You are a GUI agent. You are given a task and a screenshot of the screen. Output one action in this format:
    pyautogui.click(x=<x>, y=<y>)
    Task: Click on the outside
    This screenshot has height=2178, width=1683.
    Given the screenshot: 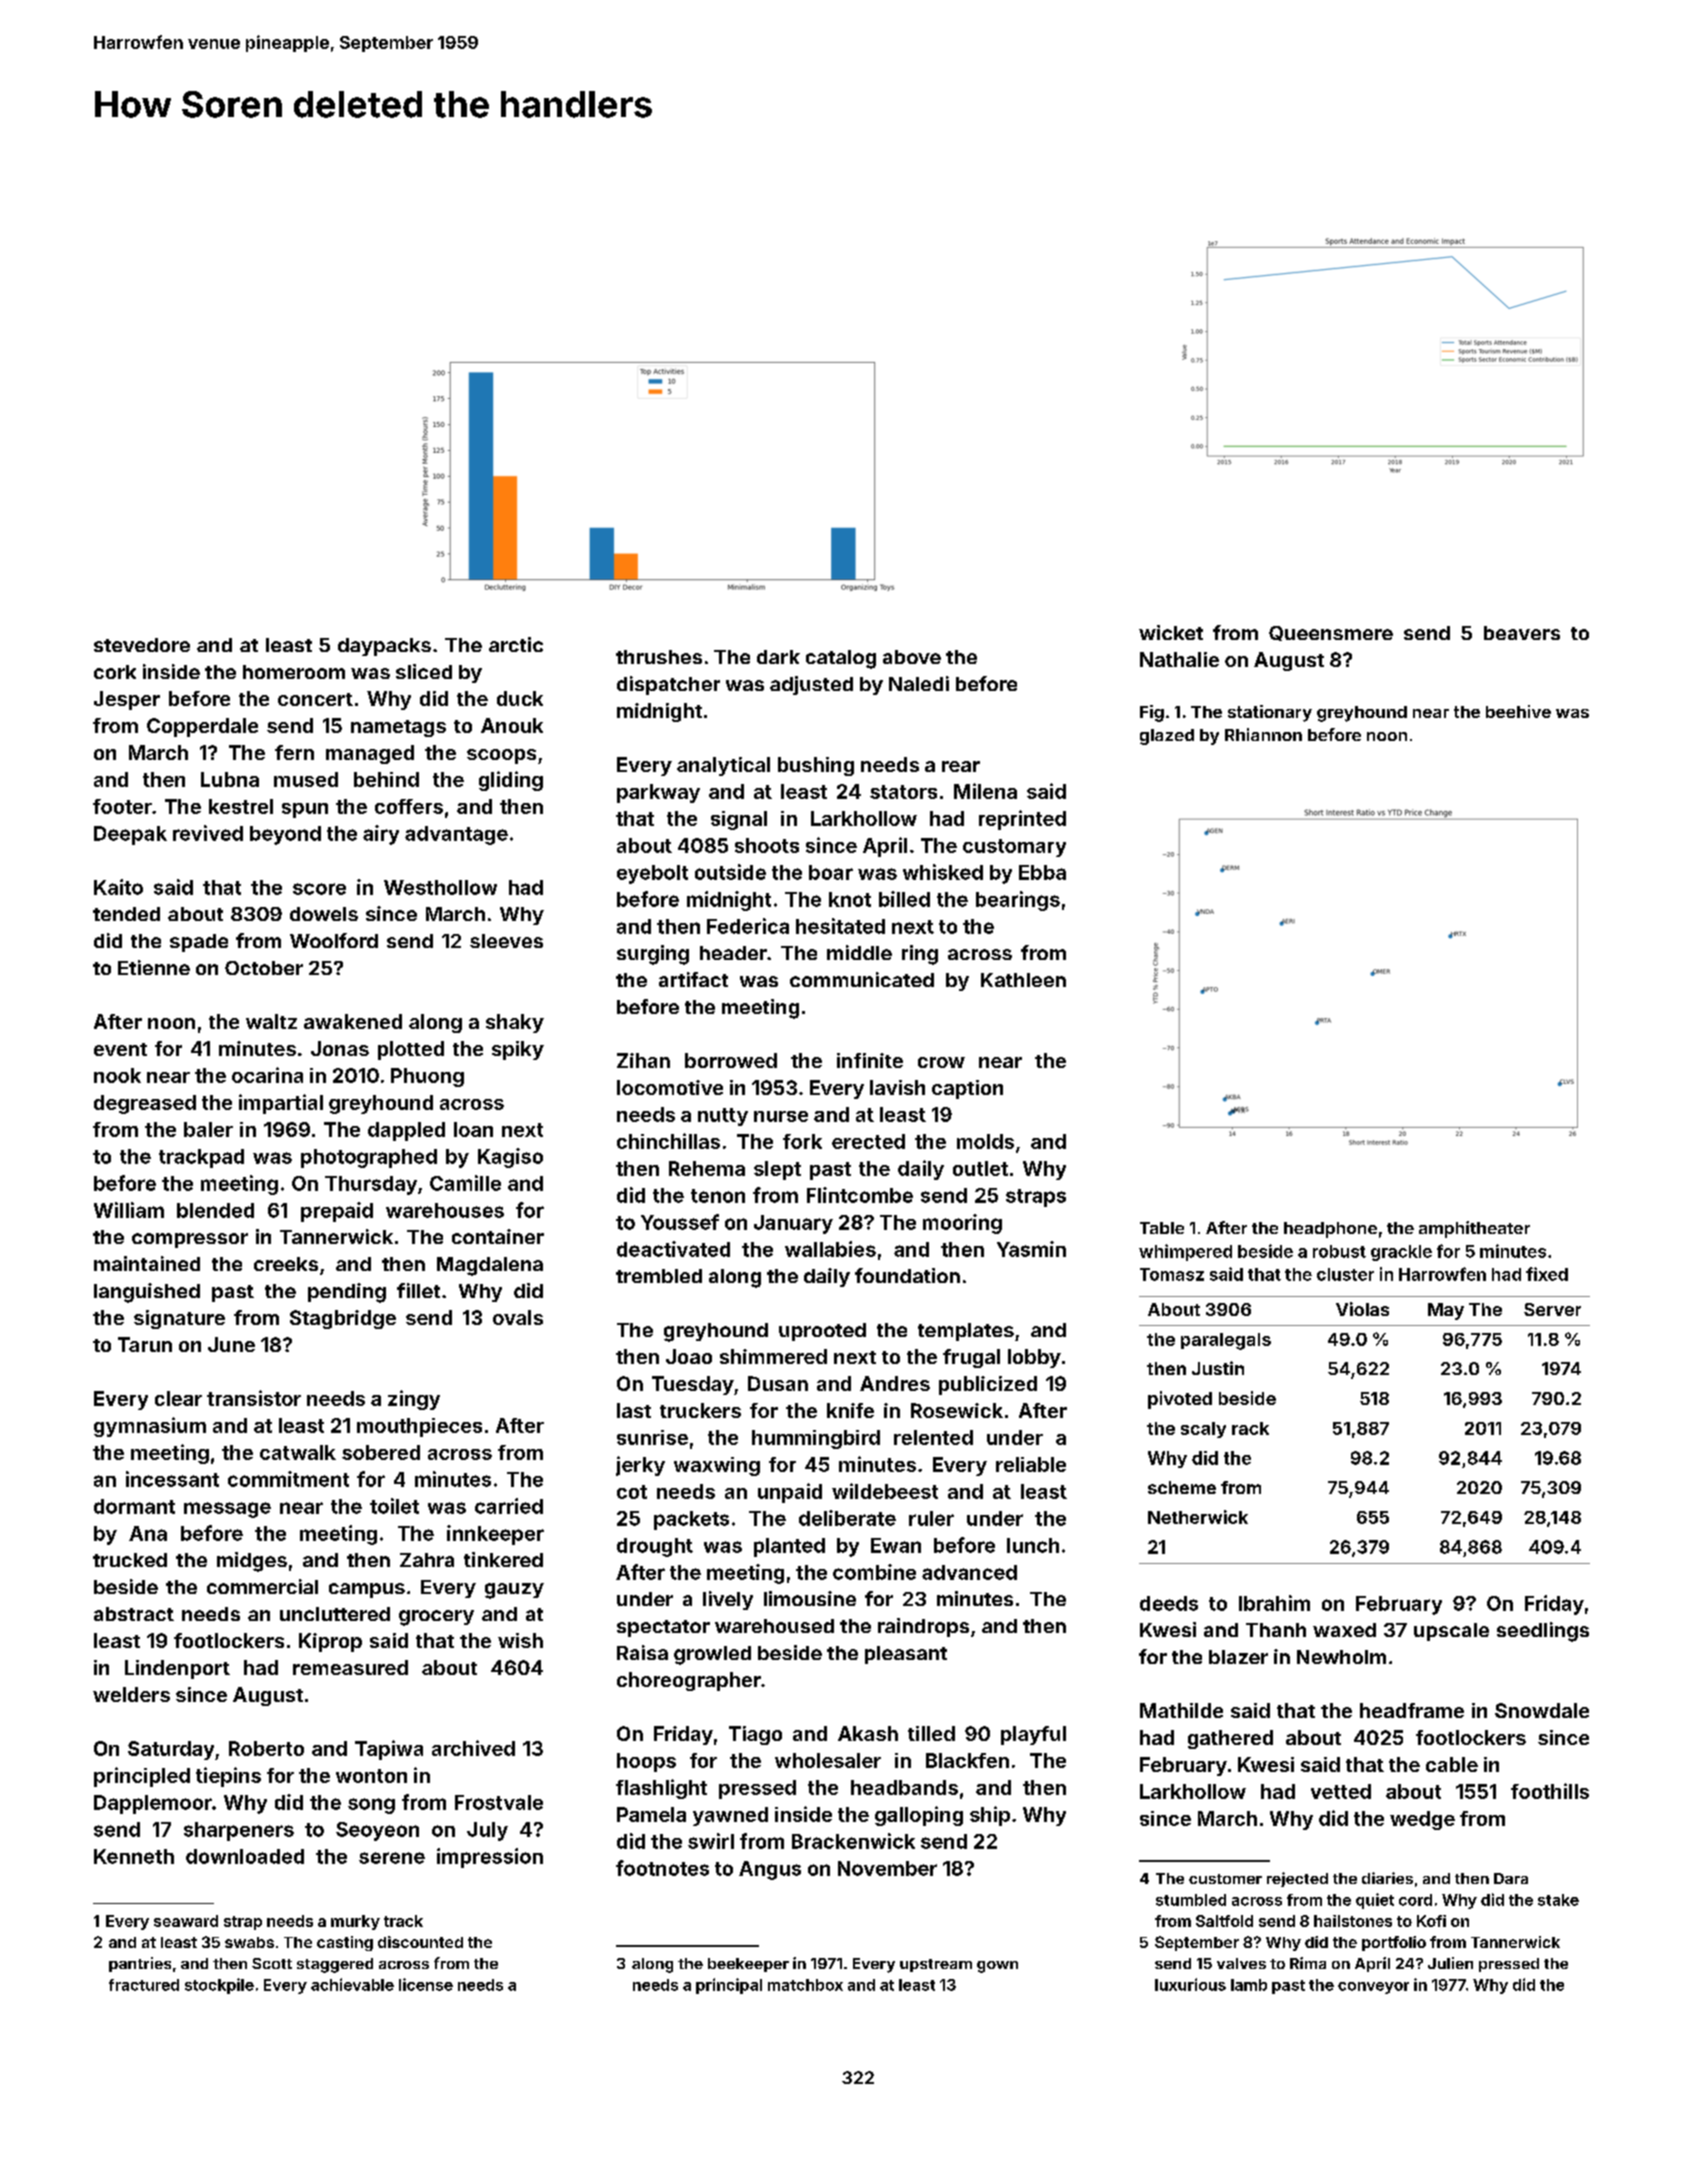 What is the action you would take?
    pyautogui.click(x=730, y=872)
